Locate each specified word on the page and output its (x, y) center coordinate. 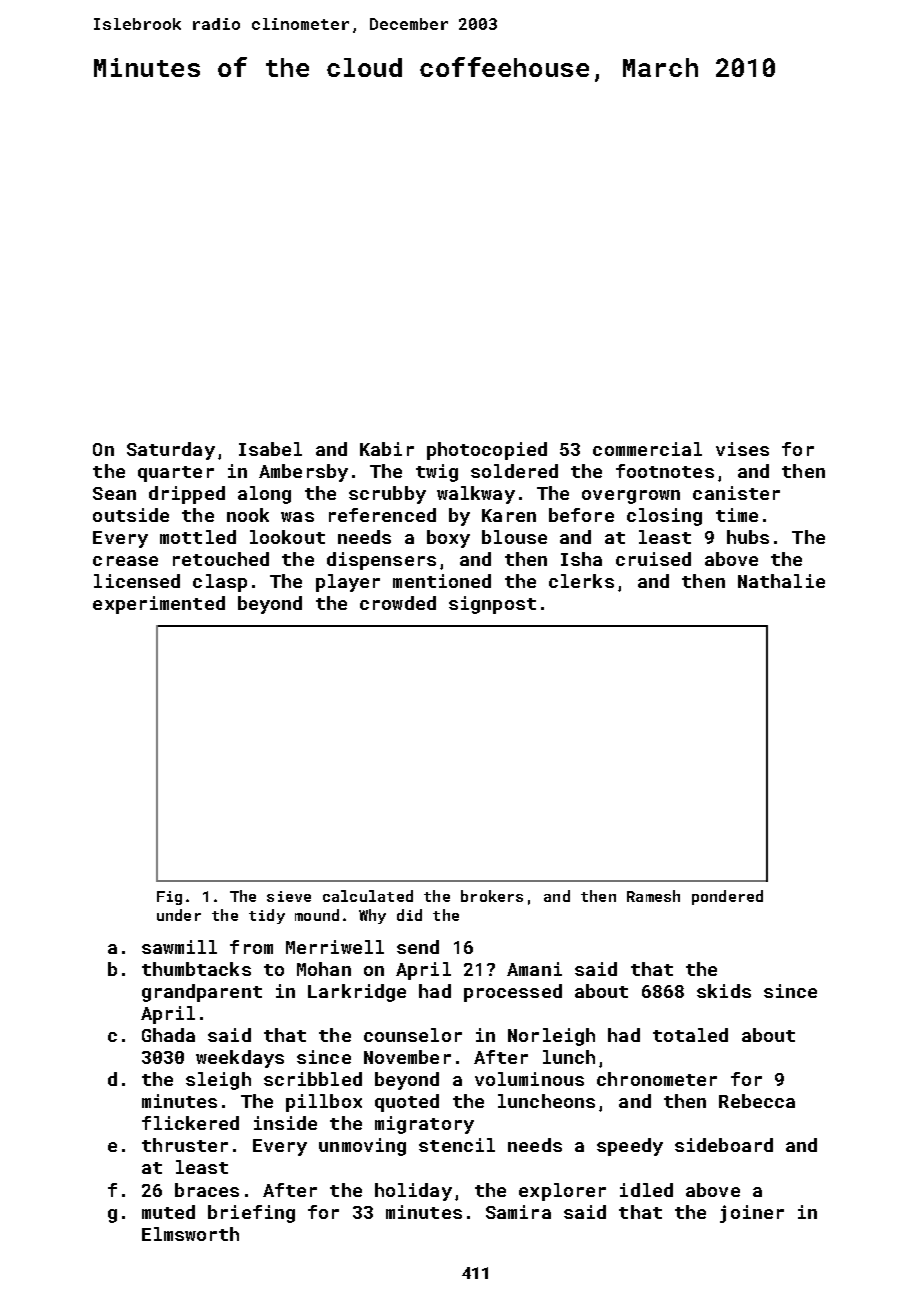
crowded (398, 603)
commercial (647, 449)
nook (248, 515)
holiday (413, 1192)
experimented (159, 605)
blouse (514, 537)
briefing (251, 1214)
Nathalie (781, 581)
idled (646, 1190)
